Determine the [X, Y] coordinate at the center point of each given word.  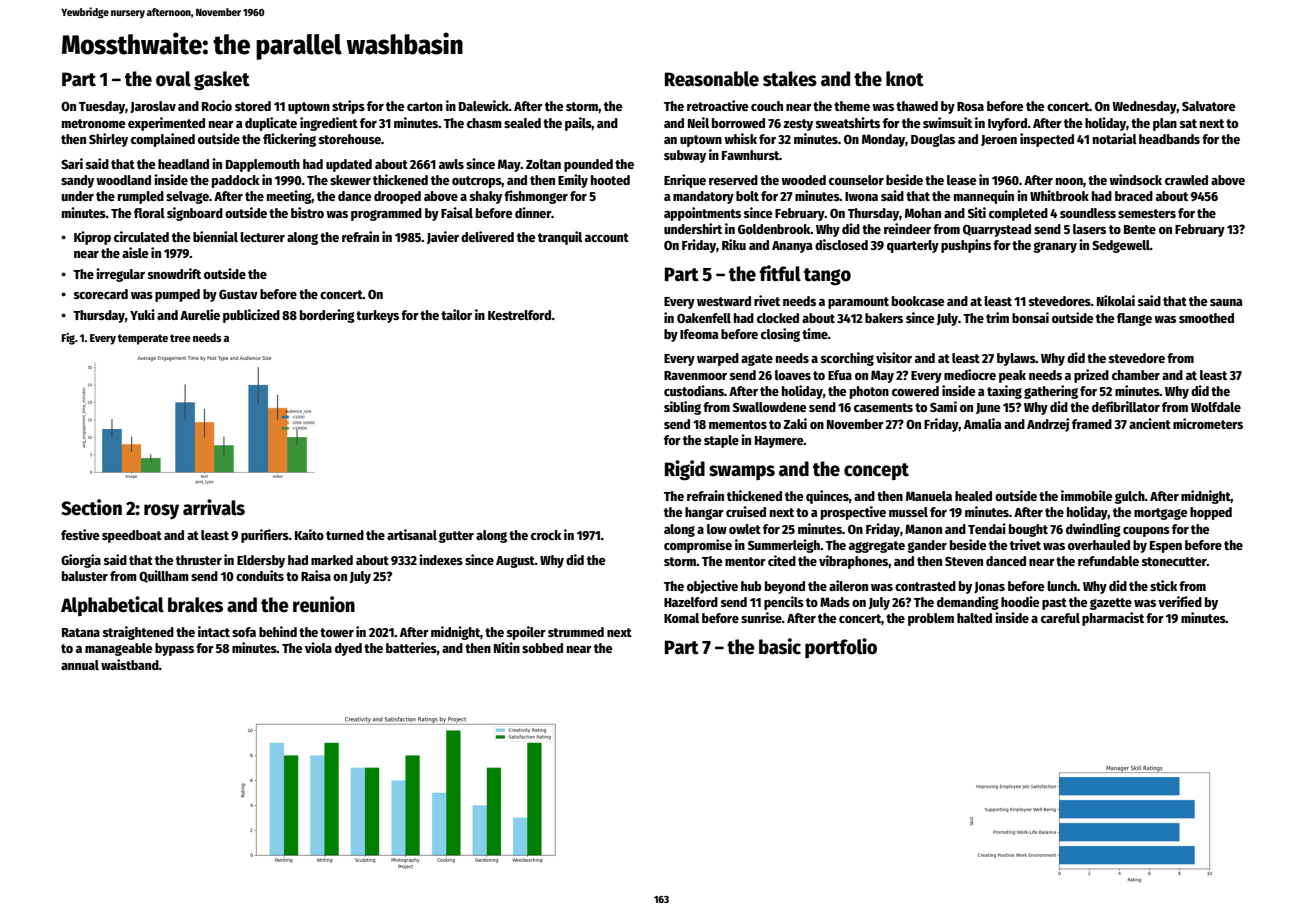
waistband [130, 664]
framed [1092, 424]
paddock [235, 181]
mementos [738, 424]
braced [1134, 196]
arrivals [214, 507]
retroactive [718, 105]
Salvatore [1209, 106]
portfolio [841, 648]
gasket [222, 80]
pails [578, 124]
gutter [456, 537]
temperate [143, 339]
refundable [1108, 561]
